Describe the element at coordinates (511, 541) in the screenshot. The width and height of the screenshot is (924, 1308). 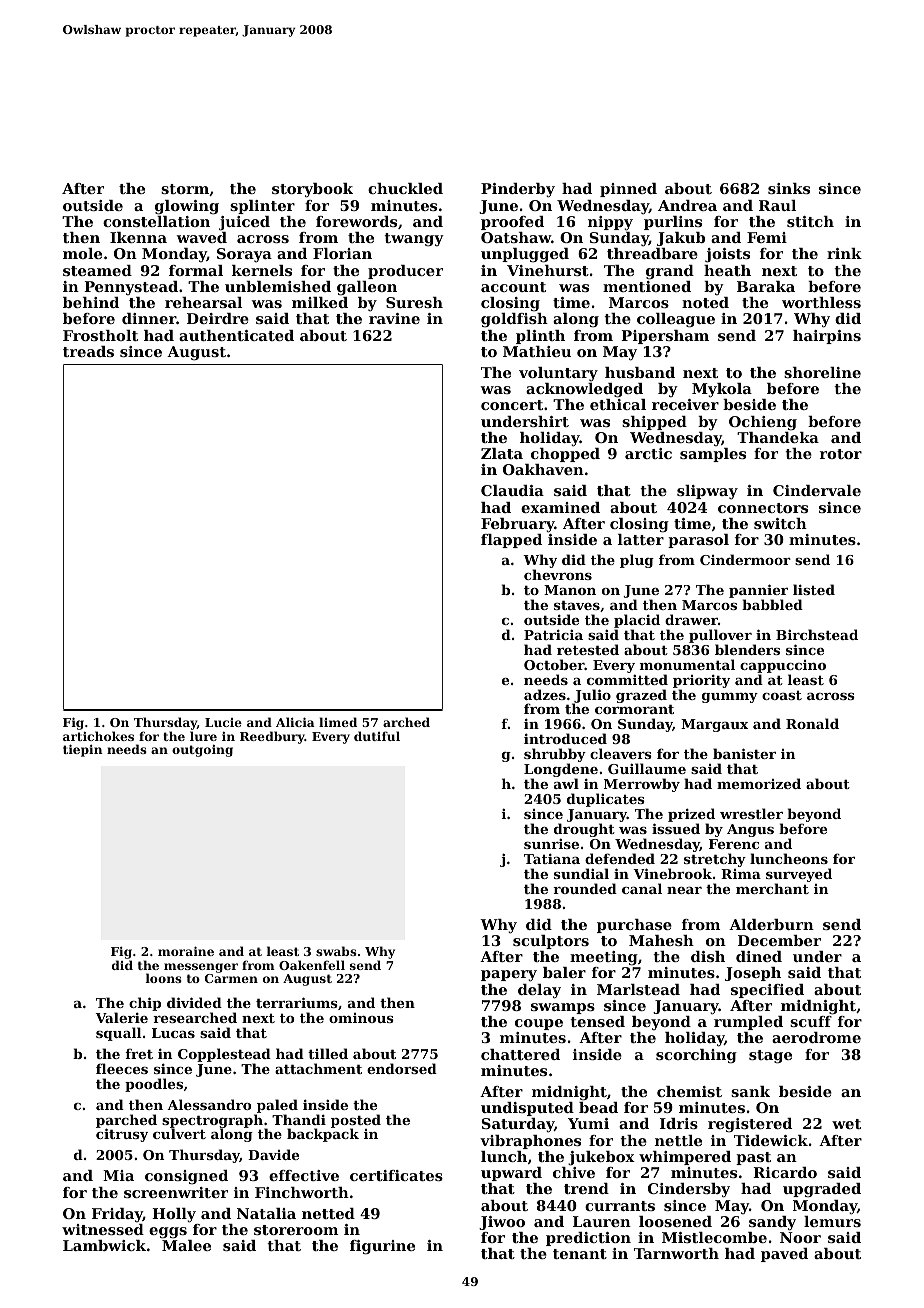
I see `flapped` at that location.
